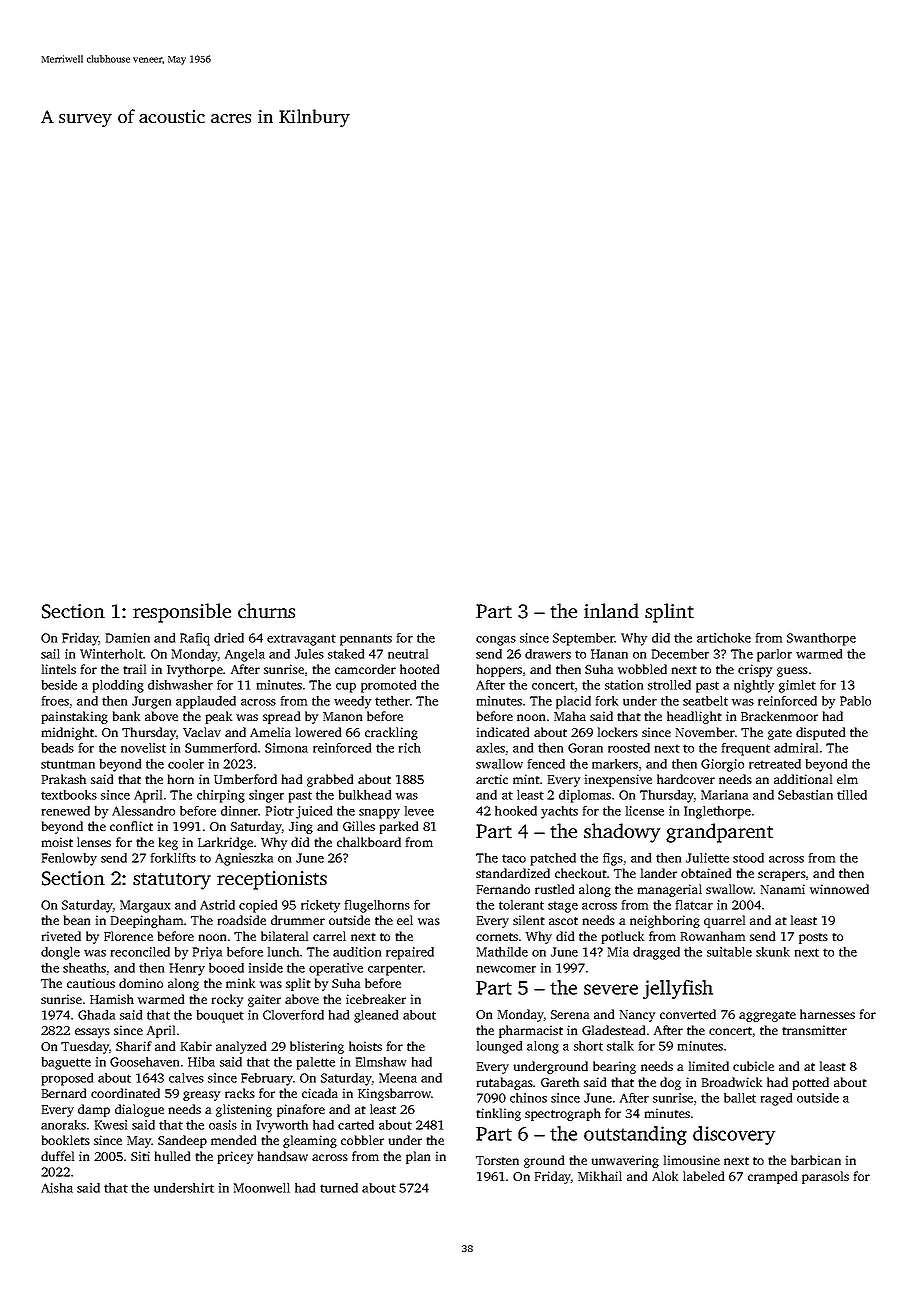 Image resolution: width=924 pixels, height=1308 pixels. I want to click on splint, so click(669, 613).
